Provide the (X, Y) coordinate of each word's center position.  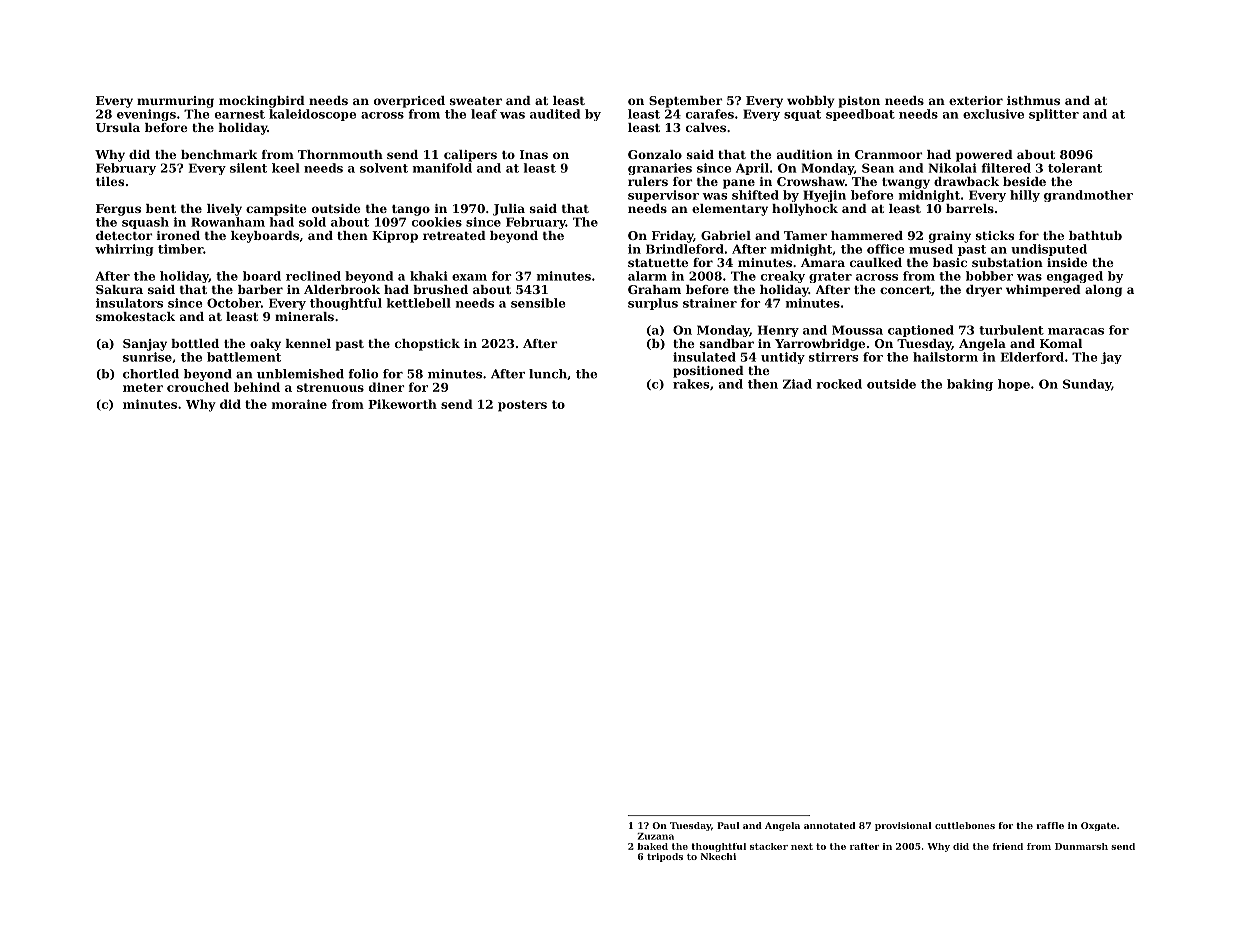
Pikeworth (402, 404)
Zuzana (656, 836)
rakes (691, 384)
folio (363, 374)
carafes (710, 114)
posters (522, 406)
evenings (146, 115)
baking (970, 385)
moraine (299, 404)
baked (652, 846)
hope (1014, 385)
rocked (839, 384)
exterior (976, 100)
